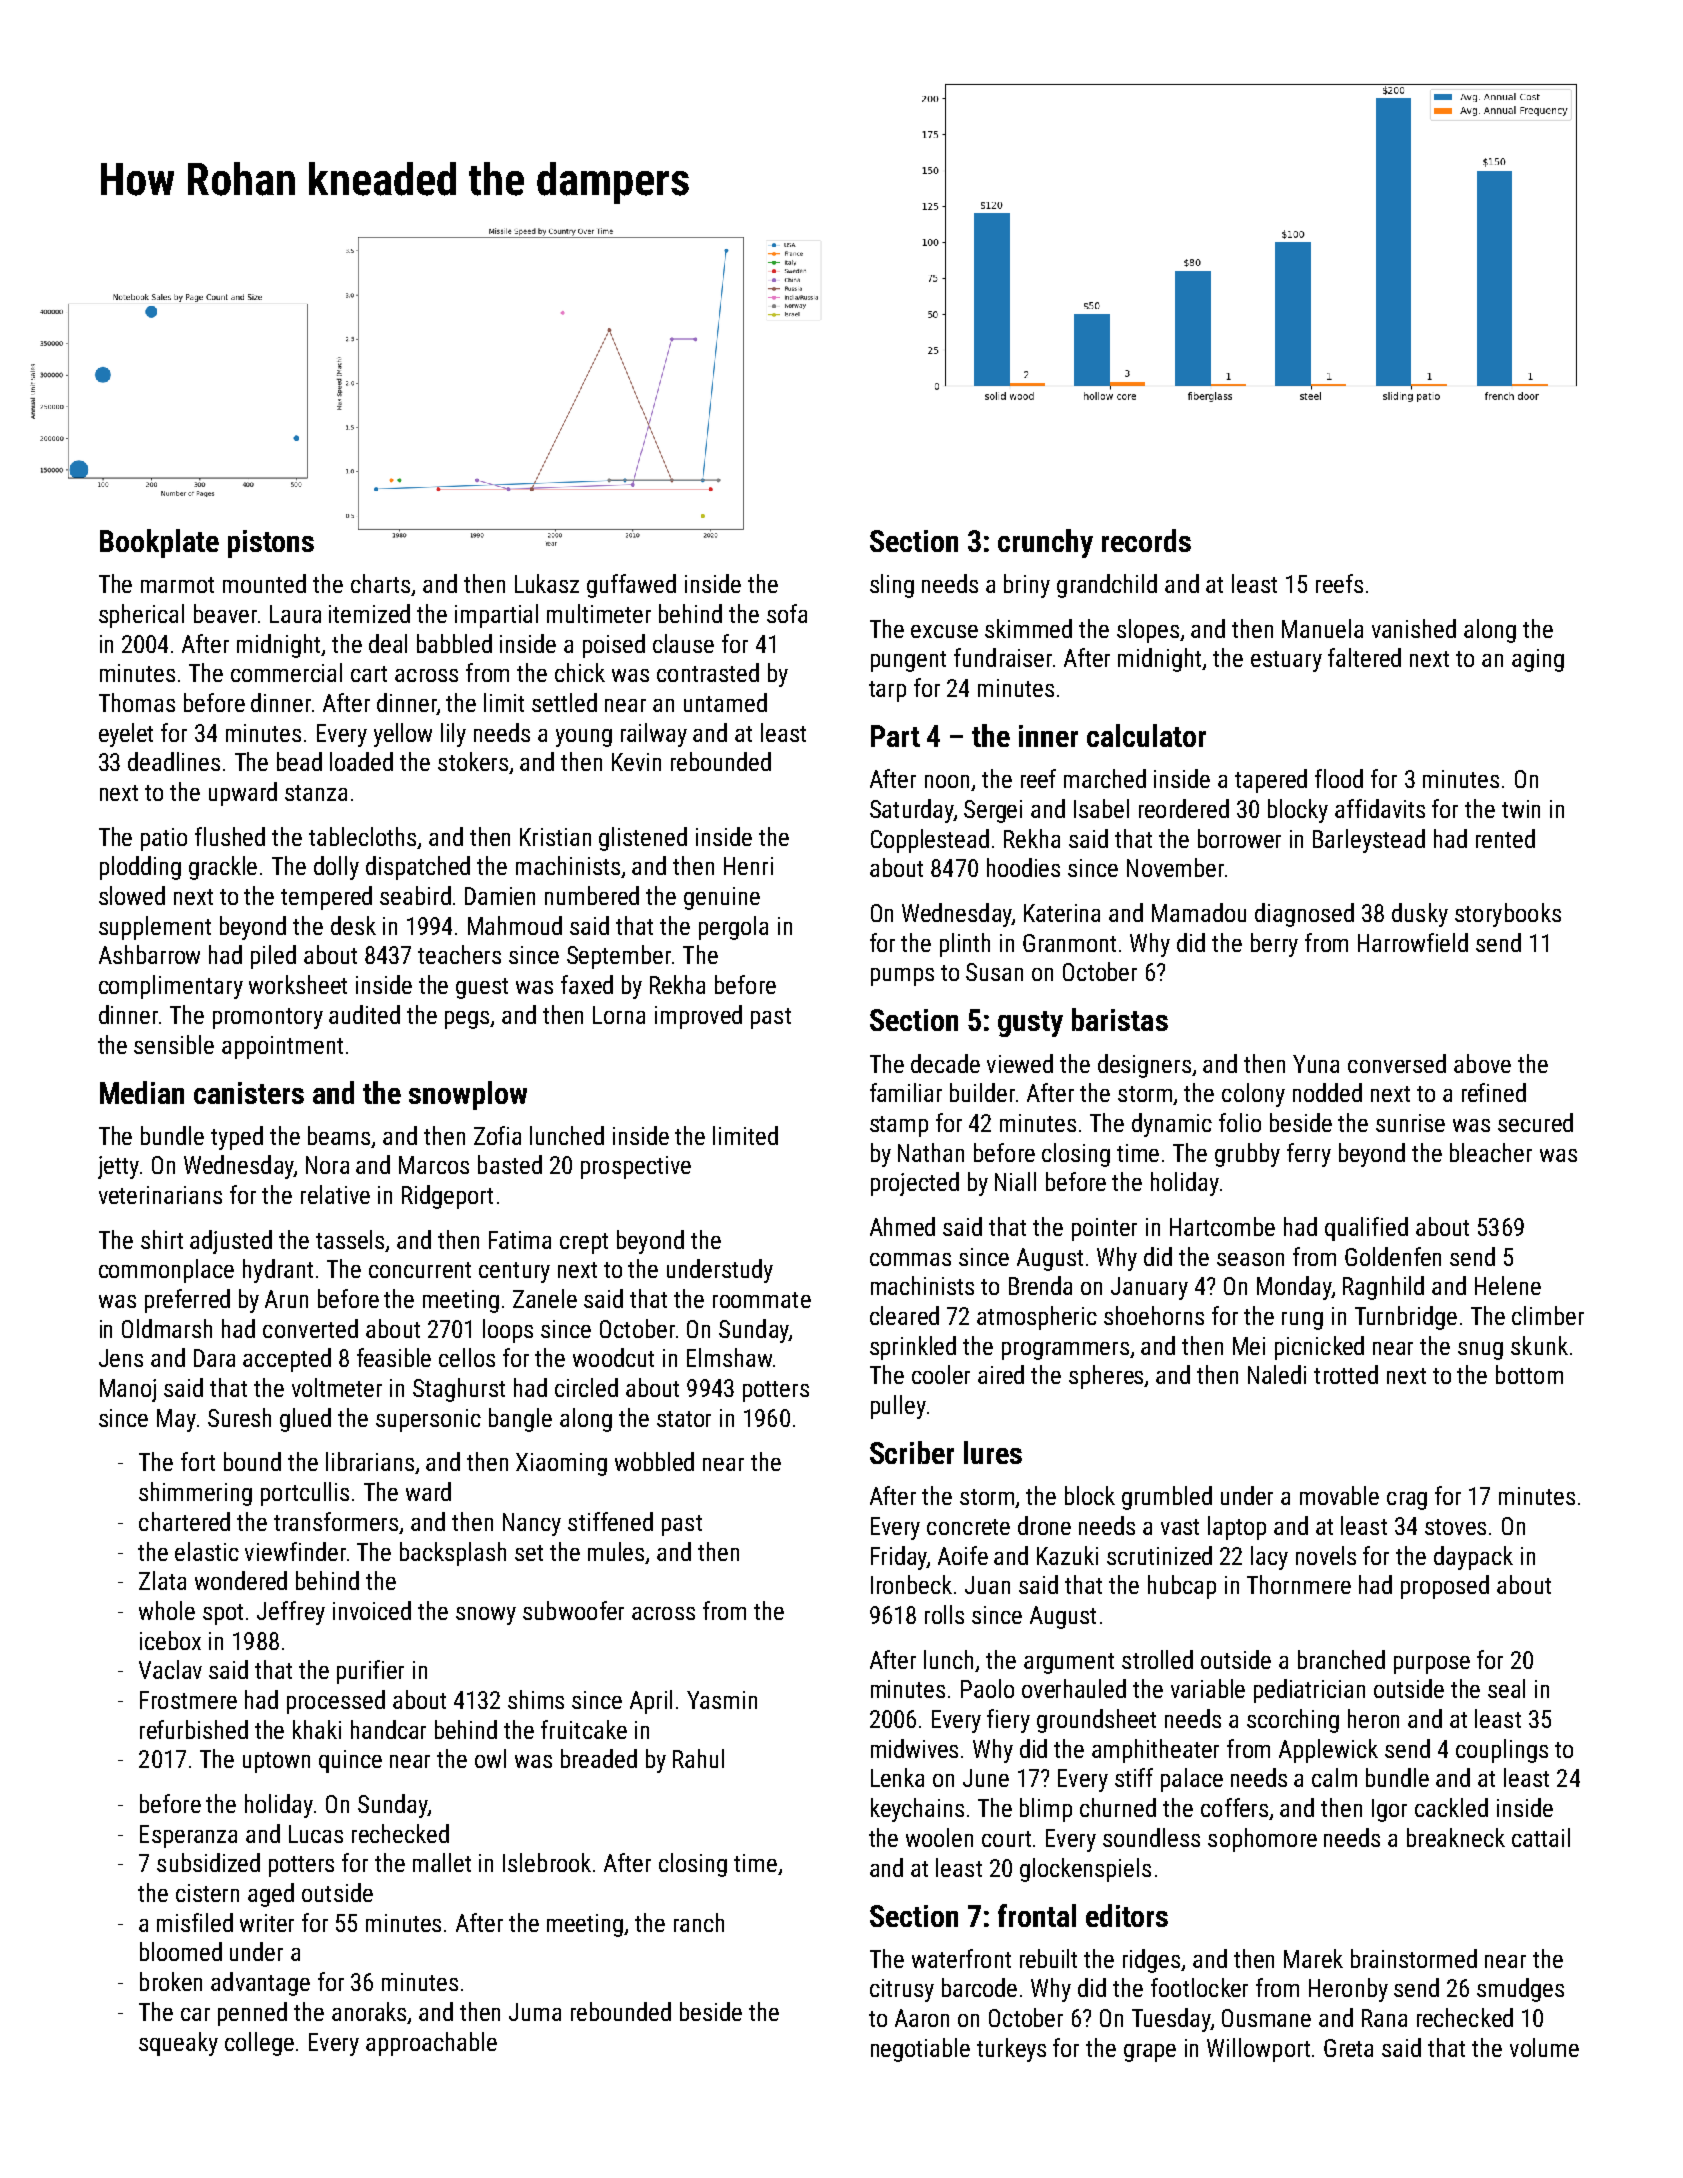 The image size is (1683, 2178). Describe the element at coordinates (388, 1729) in the screenshot. I see `handcar` at that location.
